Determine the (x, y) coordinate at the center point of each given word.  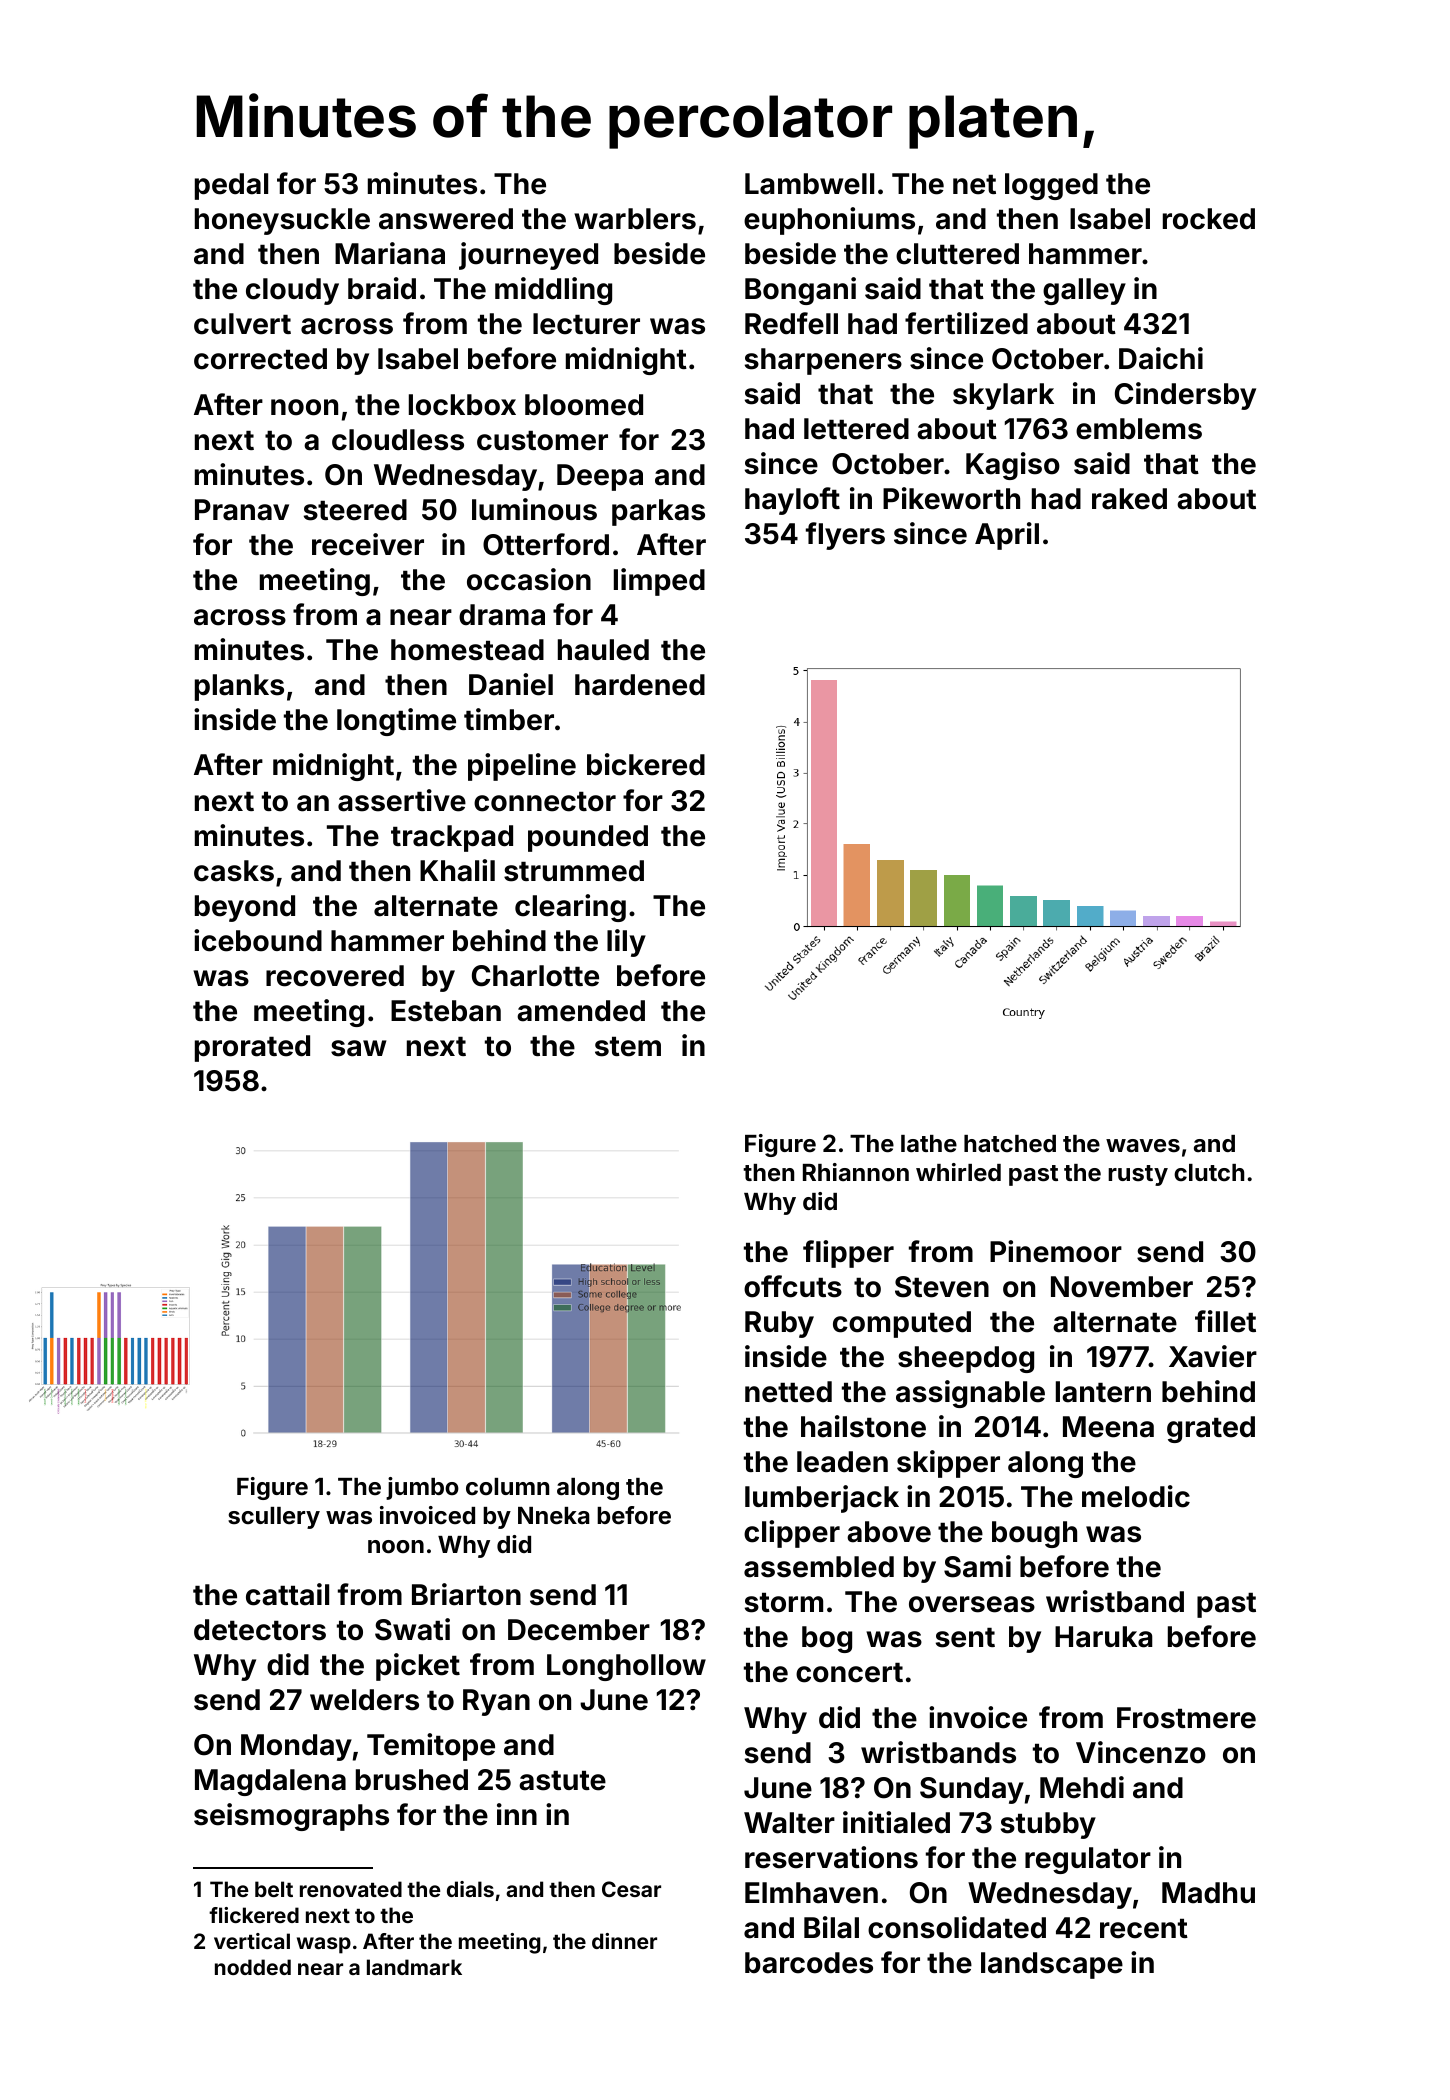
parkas (658, 512)
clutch (1209, 1173)
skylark (1003, 396)
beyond (245, 908)
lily (626, 943)
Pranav (242, 510)
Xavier (1213, 1356)
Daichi (1161, 358)
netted (788, 1392)
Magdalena (270, 1782)
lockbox (462, 405)
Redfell (791, 323)
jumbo (422, 1488)
